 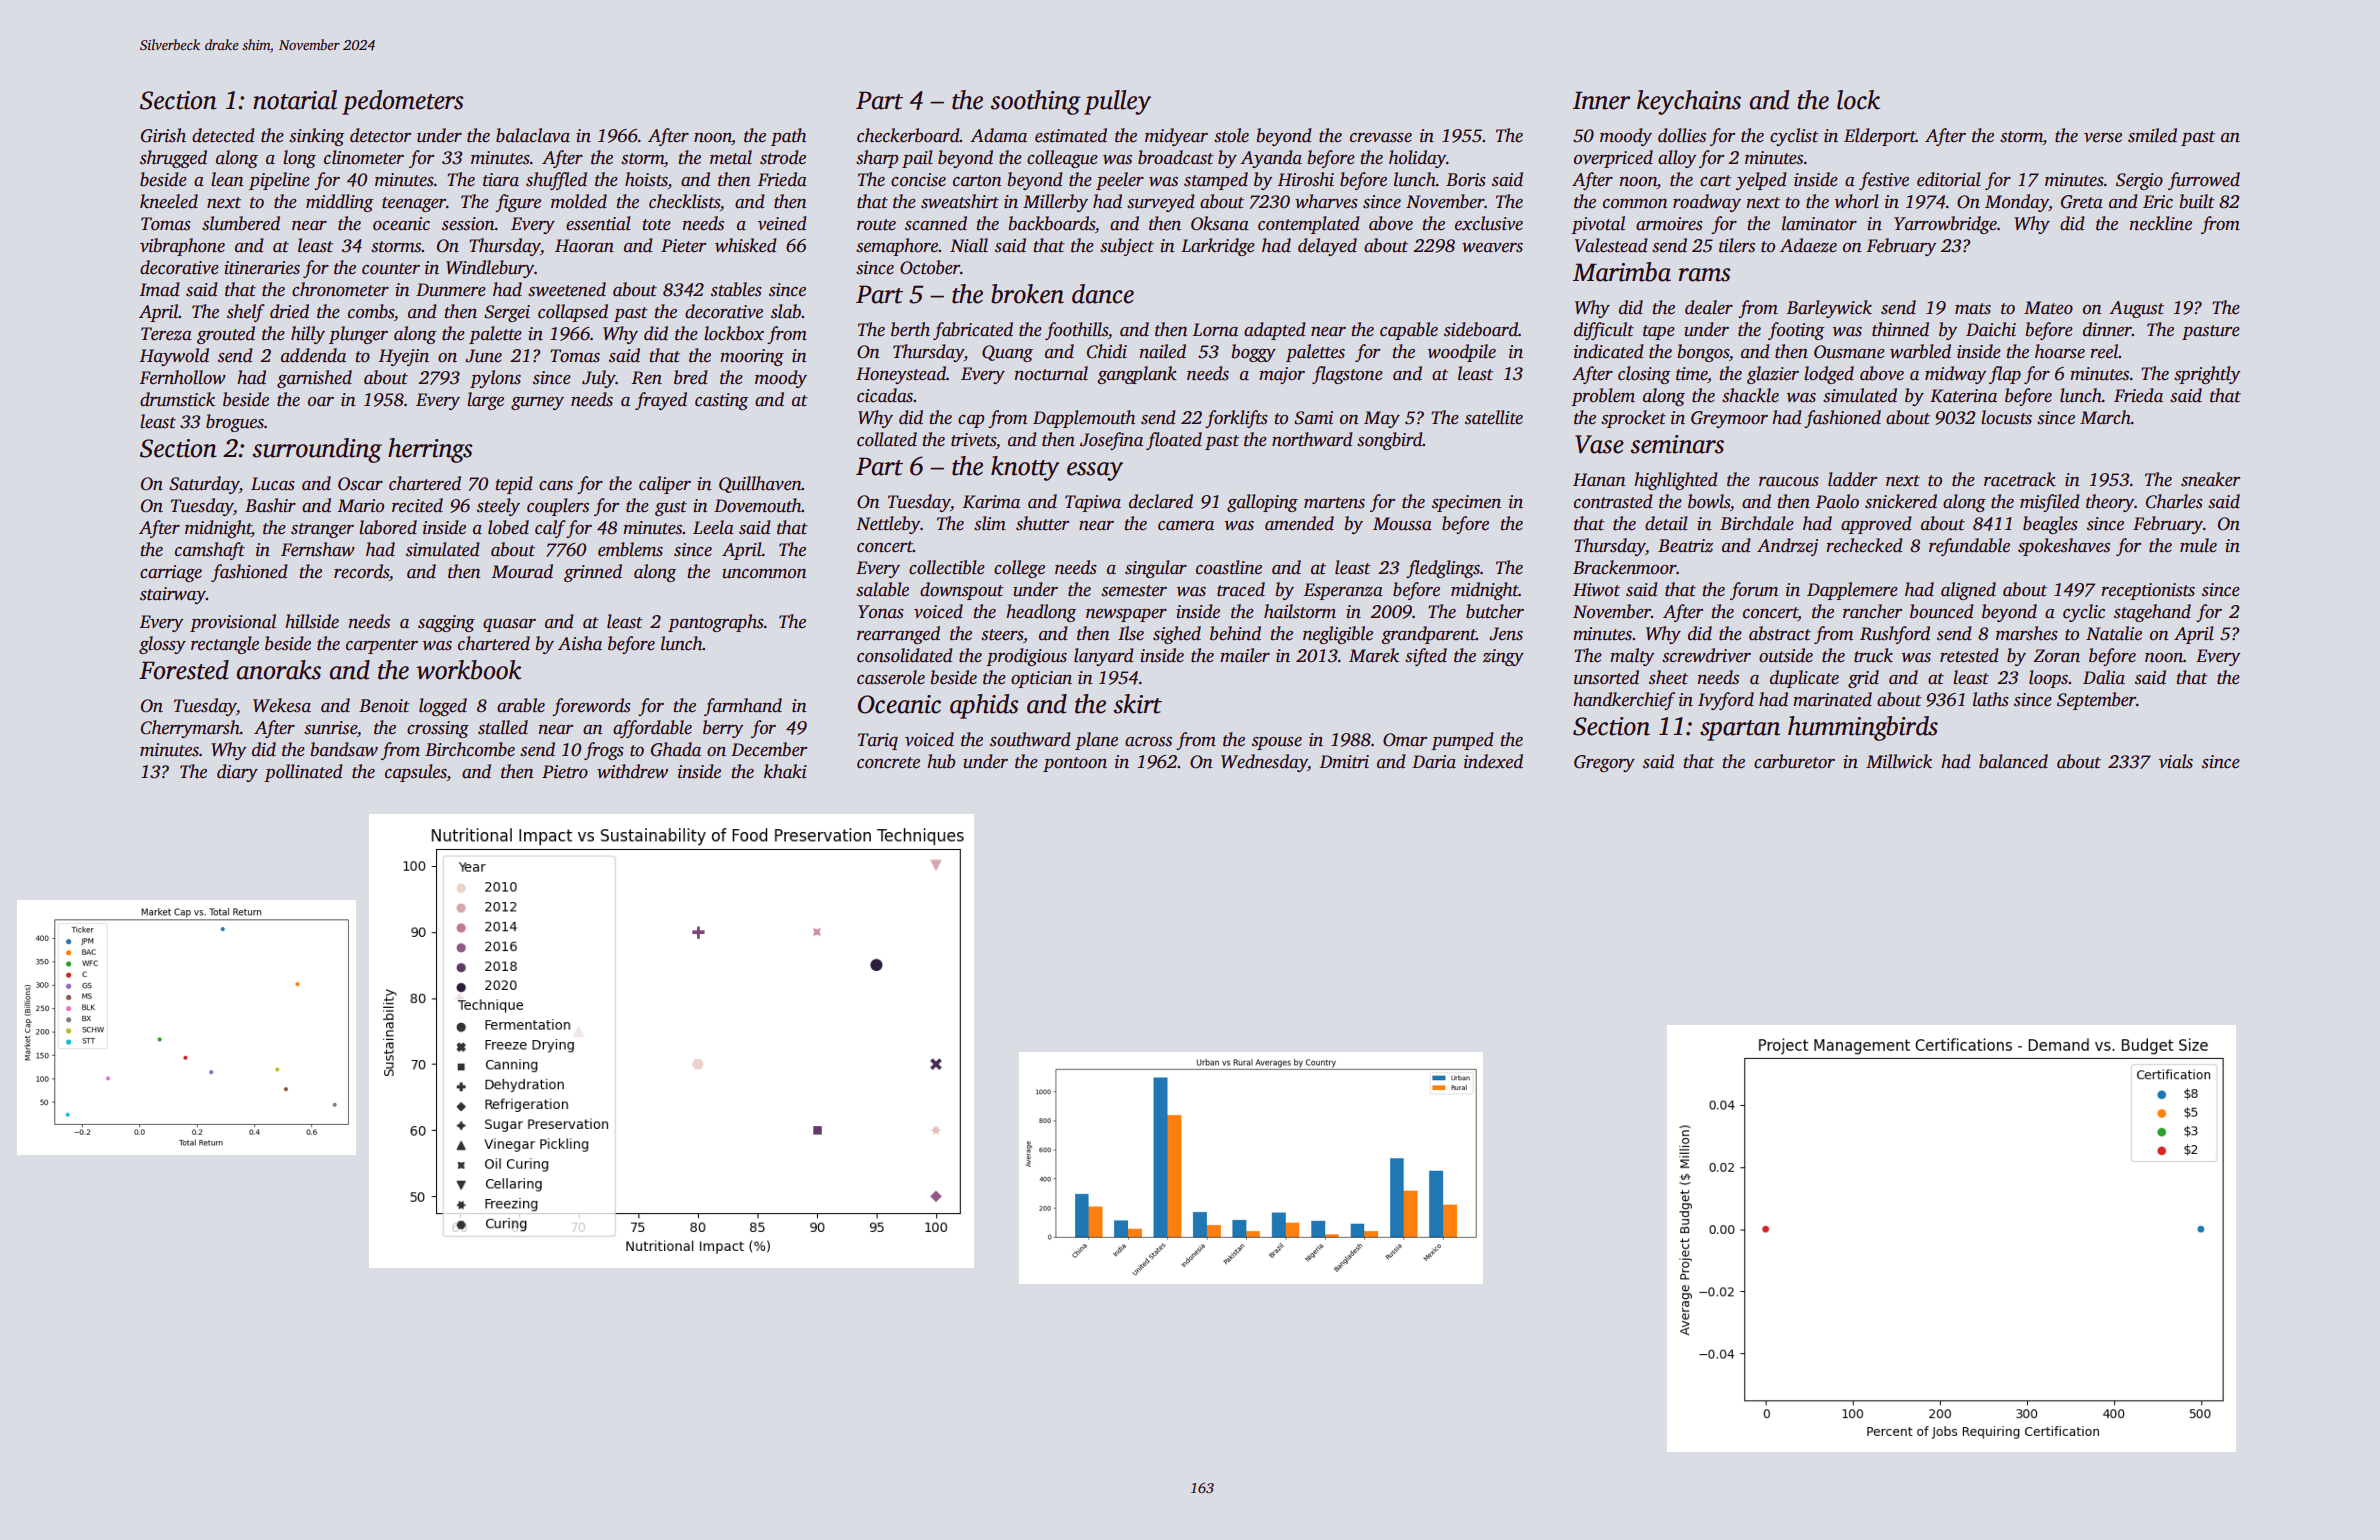 I want to click on soothing, so click(x=1036, y=102).
